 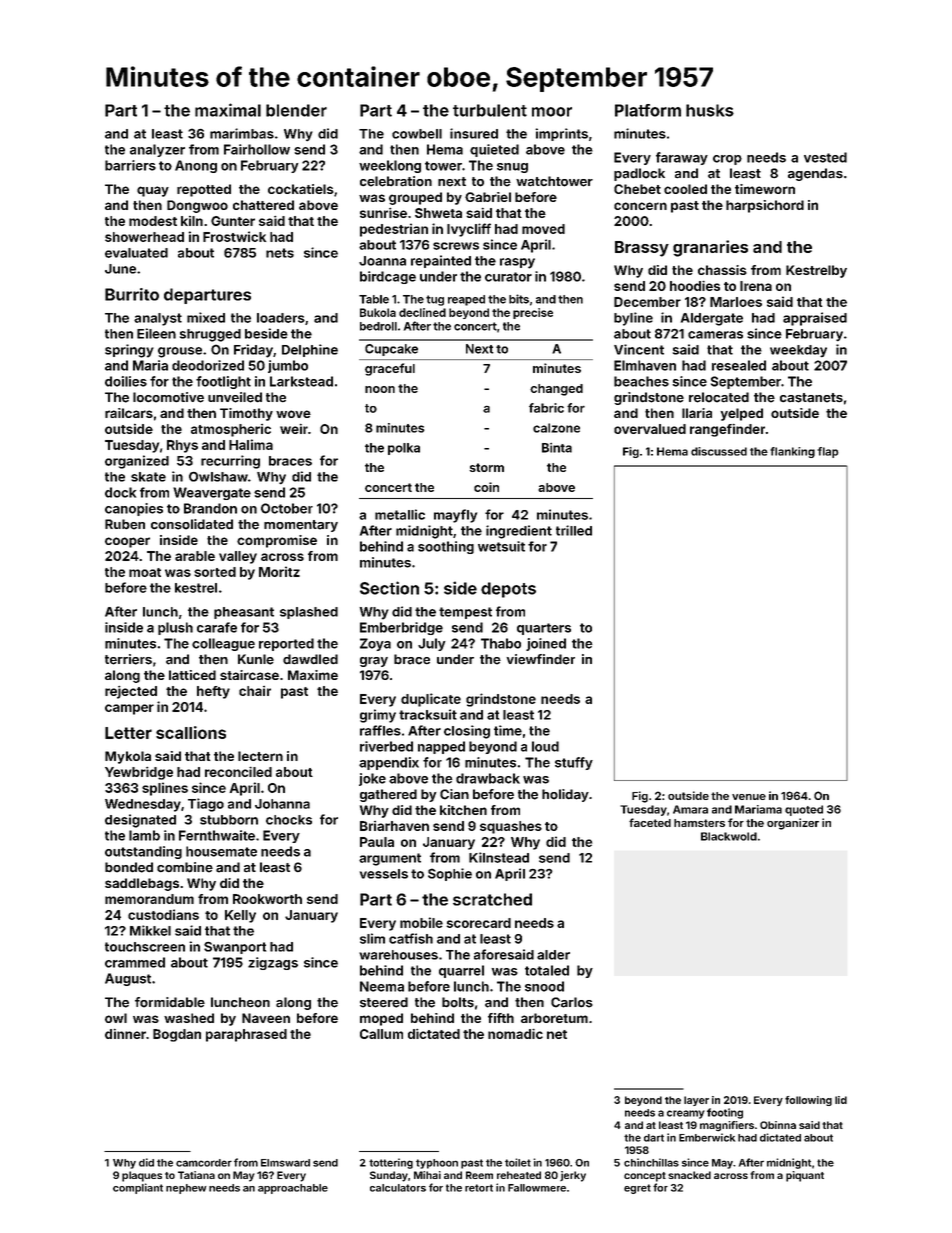 What do you see at coordinates (640, 206) in the image?
I see `concern` at bounding box center [640, 206].
